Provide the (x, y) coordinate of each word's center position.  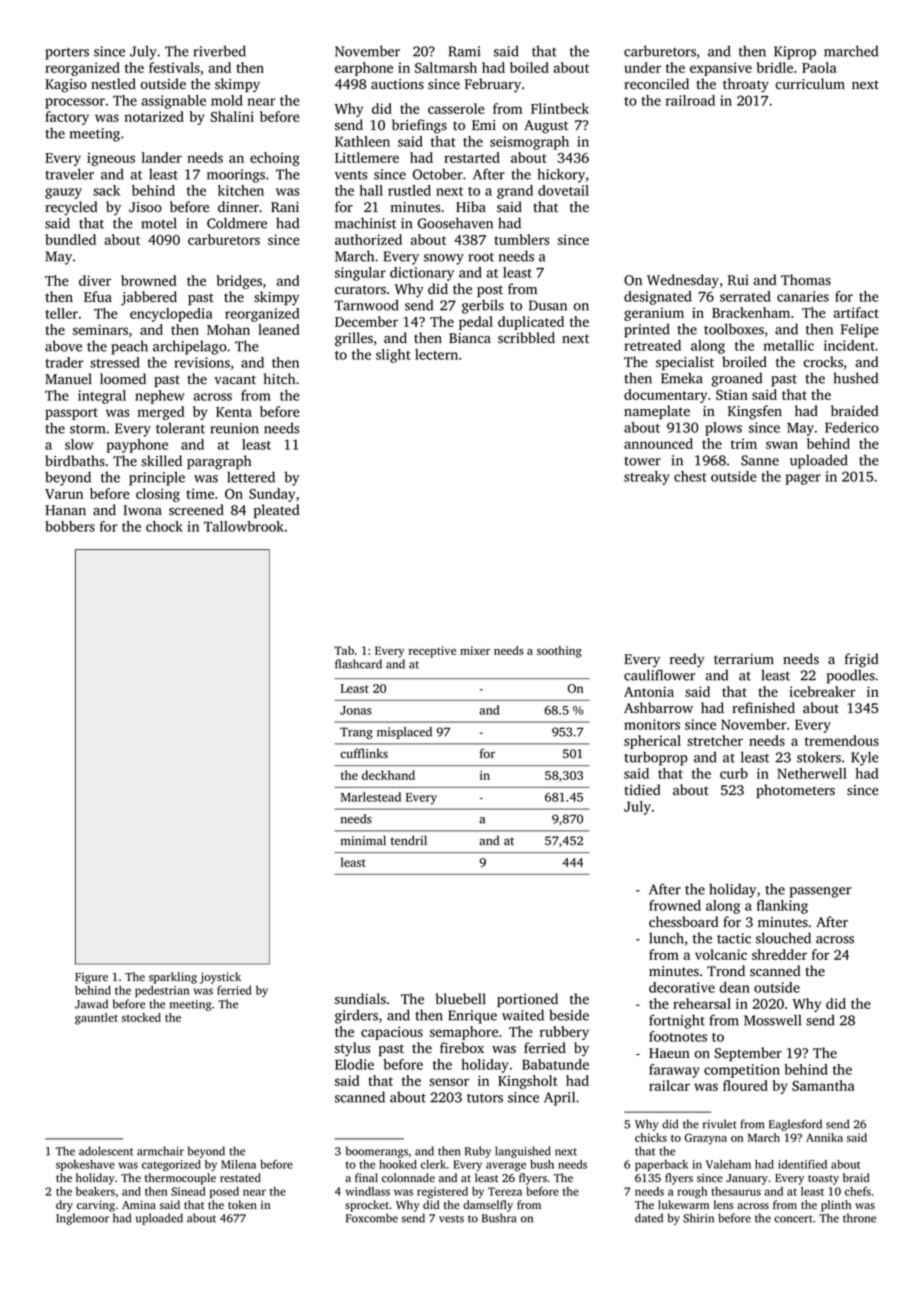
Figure (91, 978)
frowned (675, 905)
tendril (409, 840)
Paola (819, 67)
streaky (647, 478)
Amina (139, 1204)
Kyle (865, 758)
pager (803, 479)
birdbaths (75, 461)
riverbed (220, 51)
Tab (344, 650)
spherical (652, 742)
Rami (464, 51)
